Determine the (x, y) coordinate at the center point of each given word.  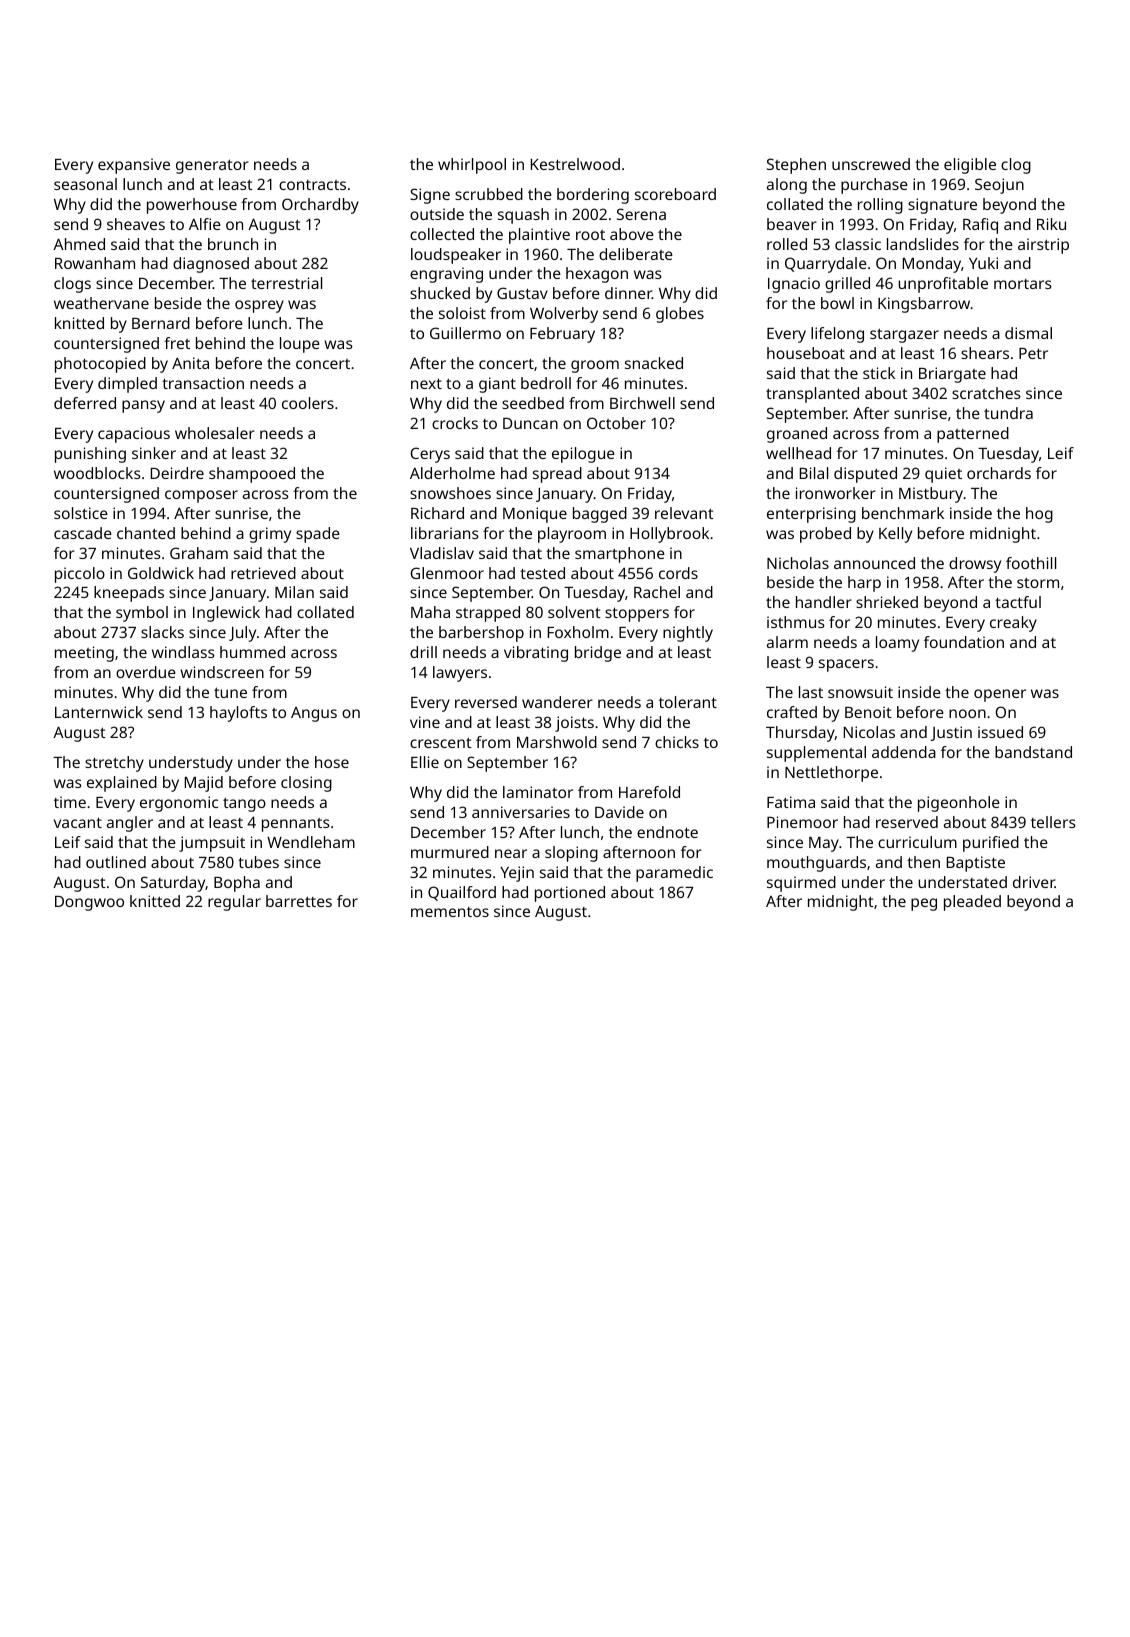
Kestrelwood (575, 164)
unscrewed (871, 164)
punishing (90, 455)
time (70, 802)
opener (1000, 695)
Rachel (657, 592)
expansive (134, 166)
